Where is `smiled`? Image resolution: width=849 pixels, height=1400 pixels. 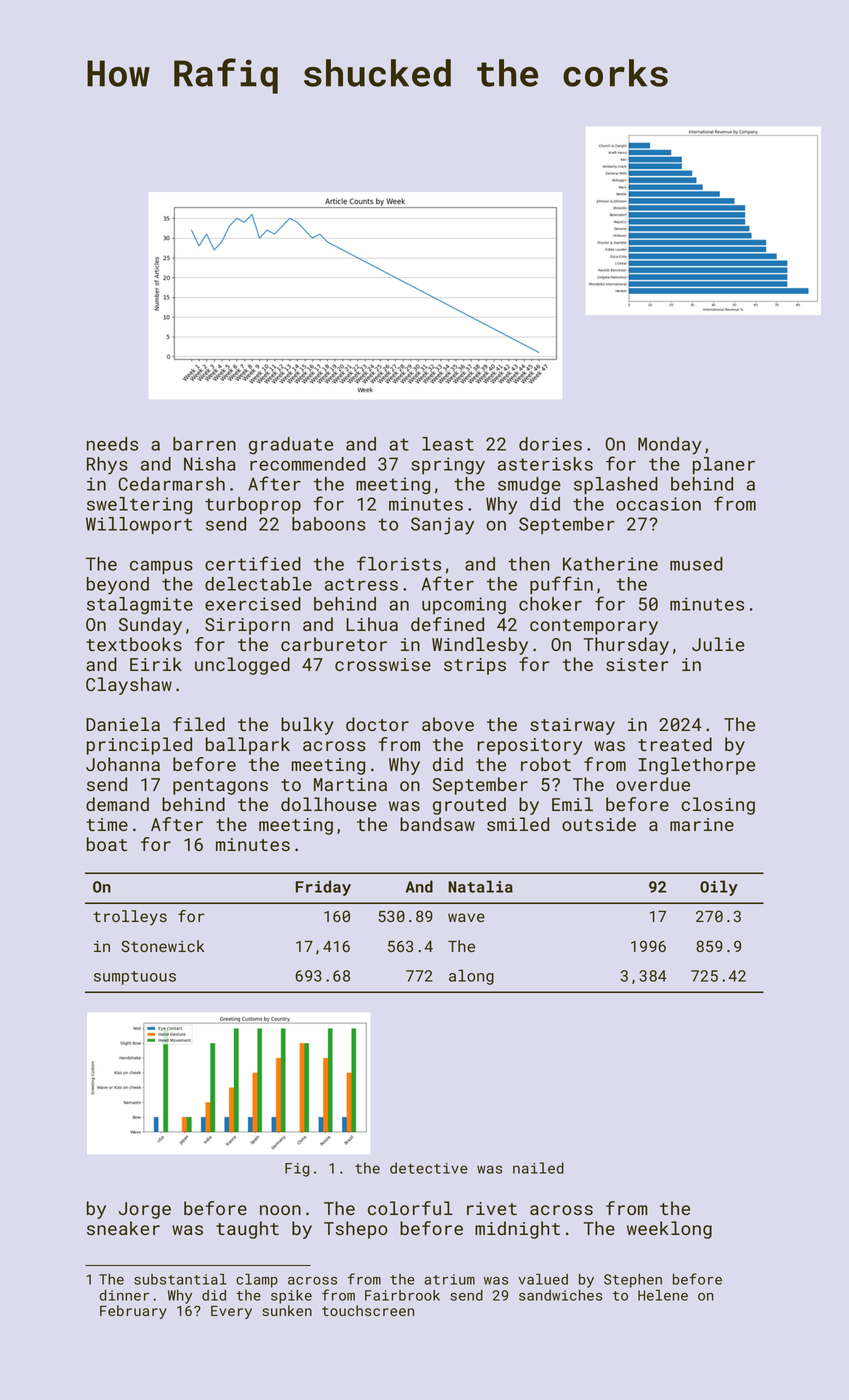
smiled is located at coordinates (518, 824).
